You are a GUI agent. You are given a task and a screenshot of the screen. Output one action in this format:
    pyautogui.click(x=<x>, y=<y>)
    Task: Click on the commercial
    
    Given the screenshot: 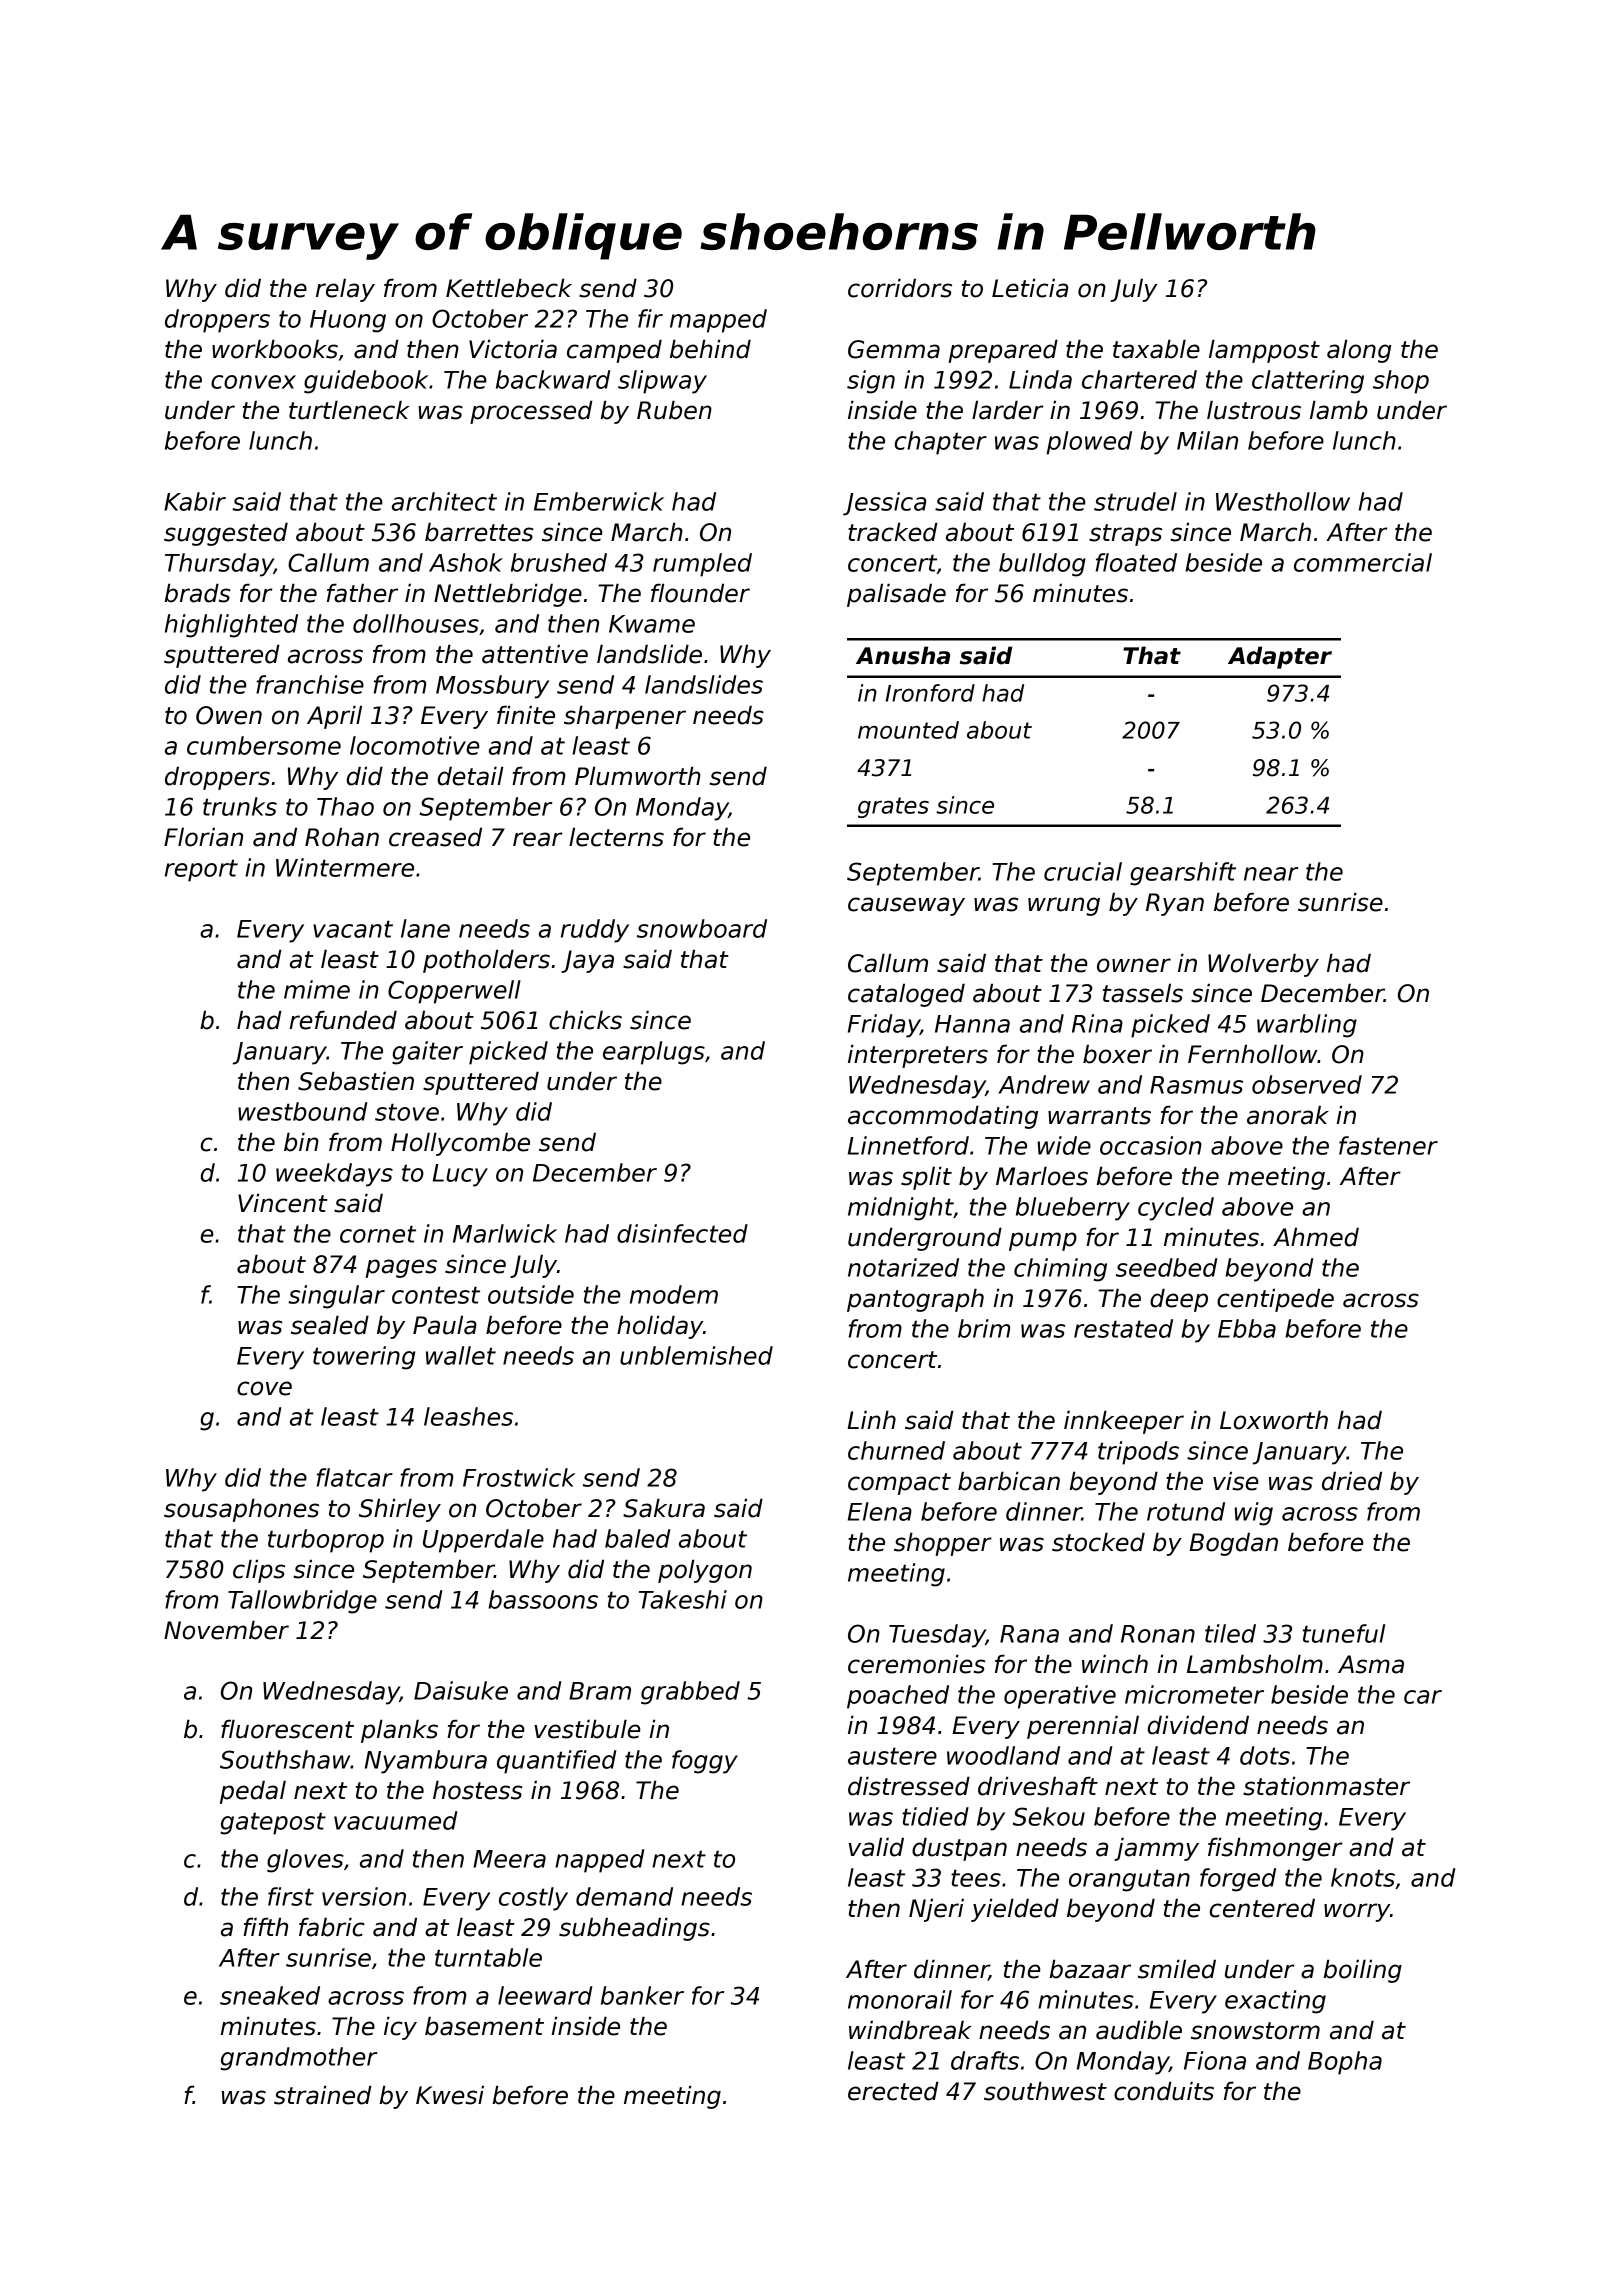 What is the action you would take?
    pyautogui.click(x=1363, y=562)
